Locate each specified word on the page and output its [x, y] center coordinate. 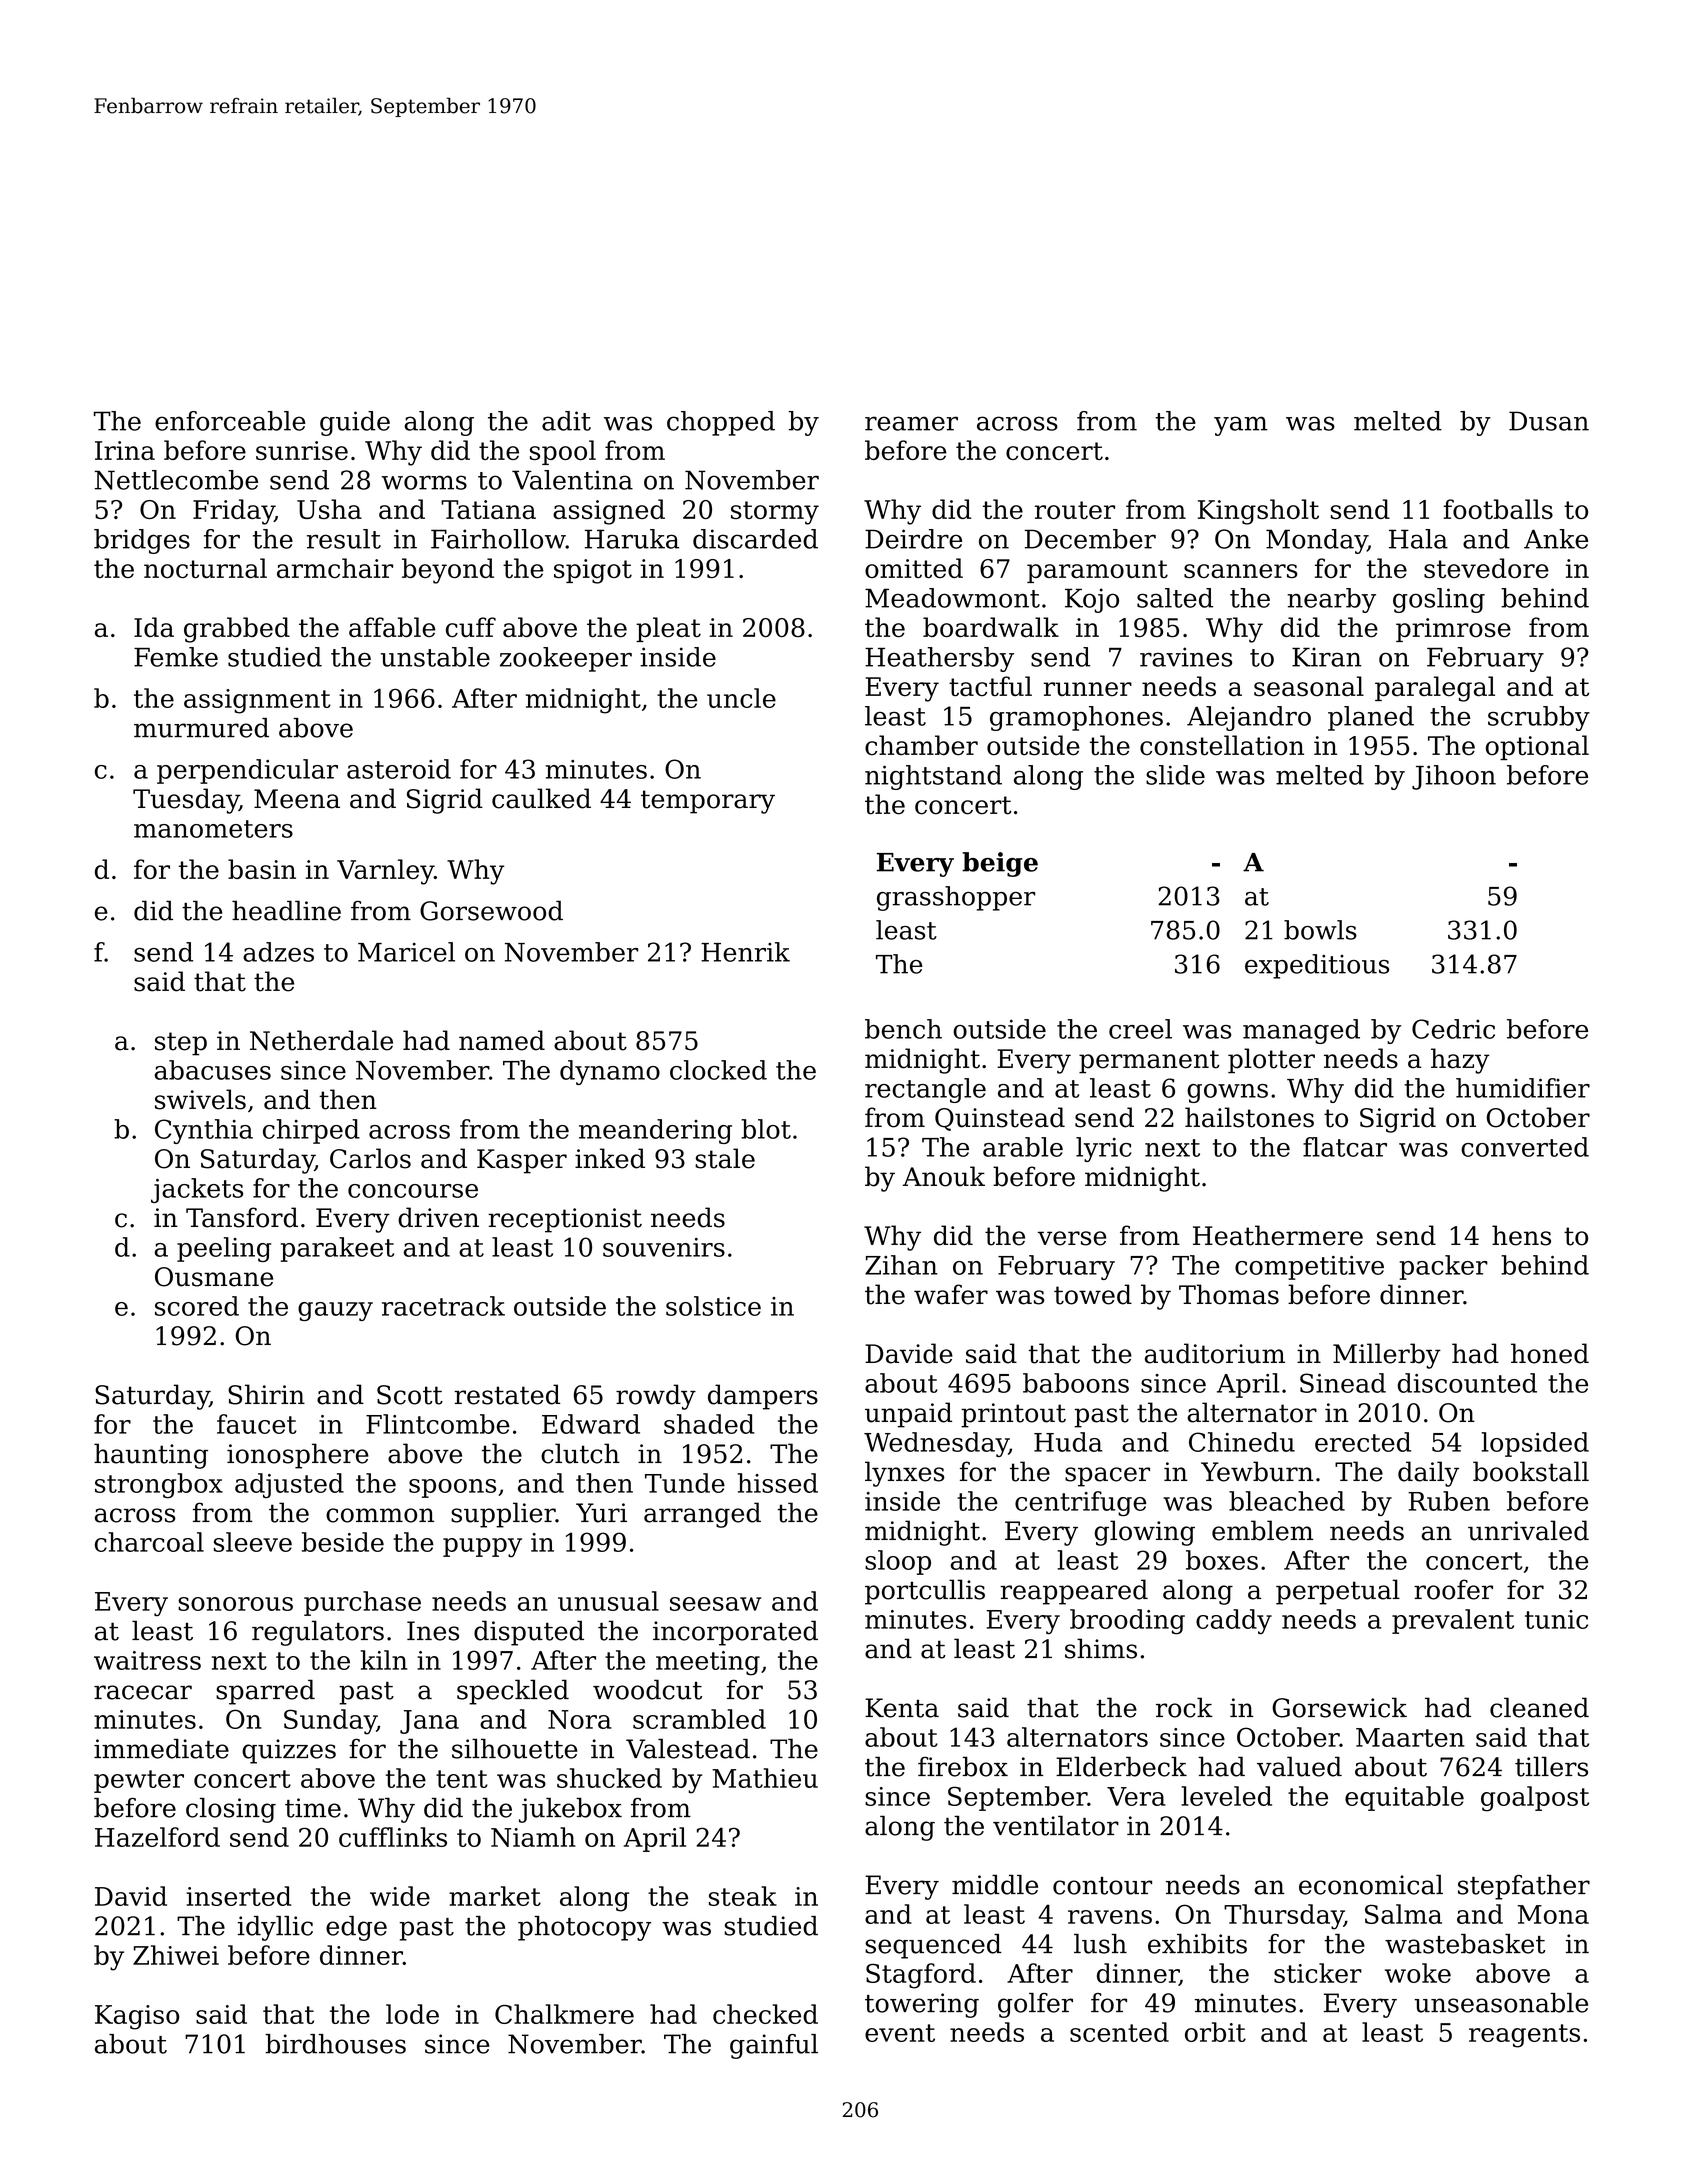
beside [343, 1542]
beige [1000, 864]
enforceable [230, 421]
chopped [721, 423]
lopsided [1535, 1444]
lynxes [905, 1474]
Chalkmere [564, 2014]
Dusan [1549, 421]
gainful [774, 2046]
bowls [1320, 930]
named [502, 1040]
